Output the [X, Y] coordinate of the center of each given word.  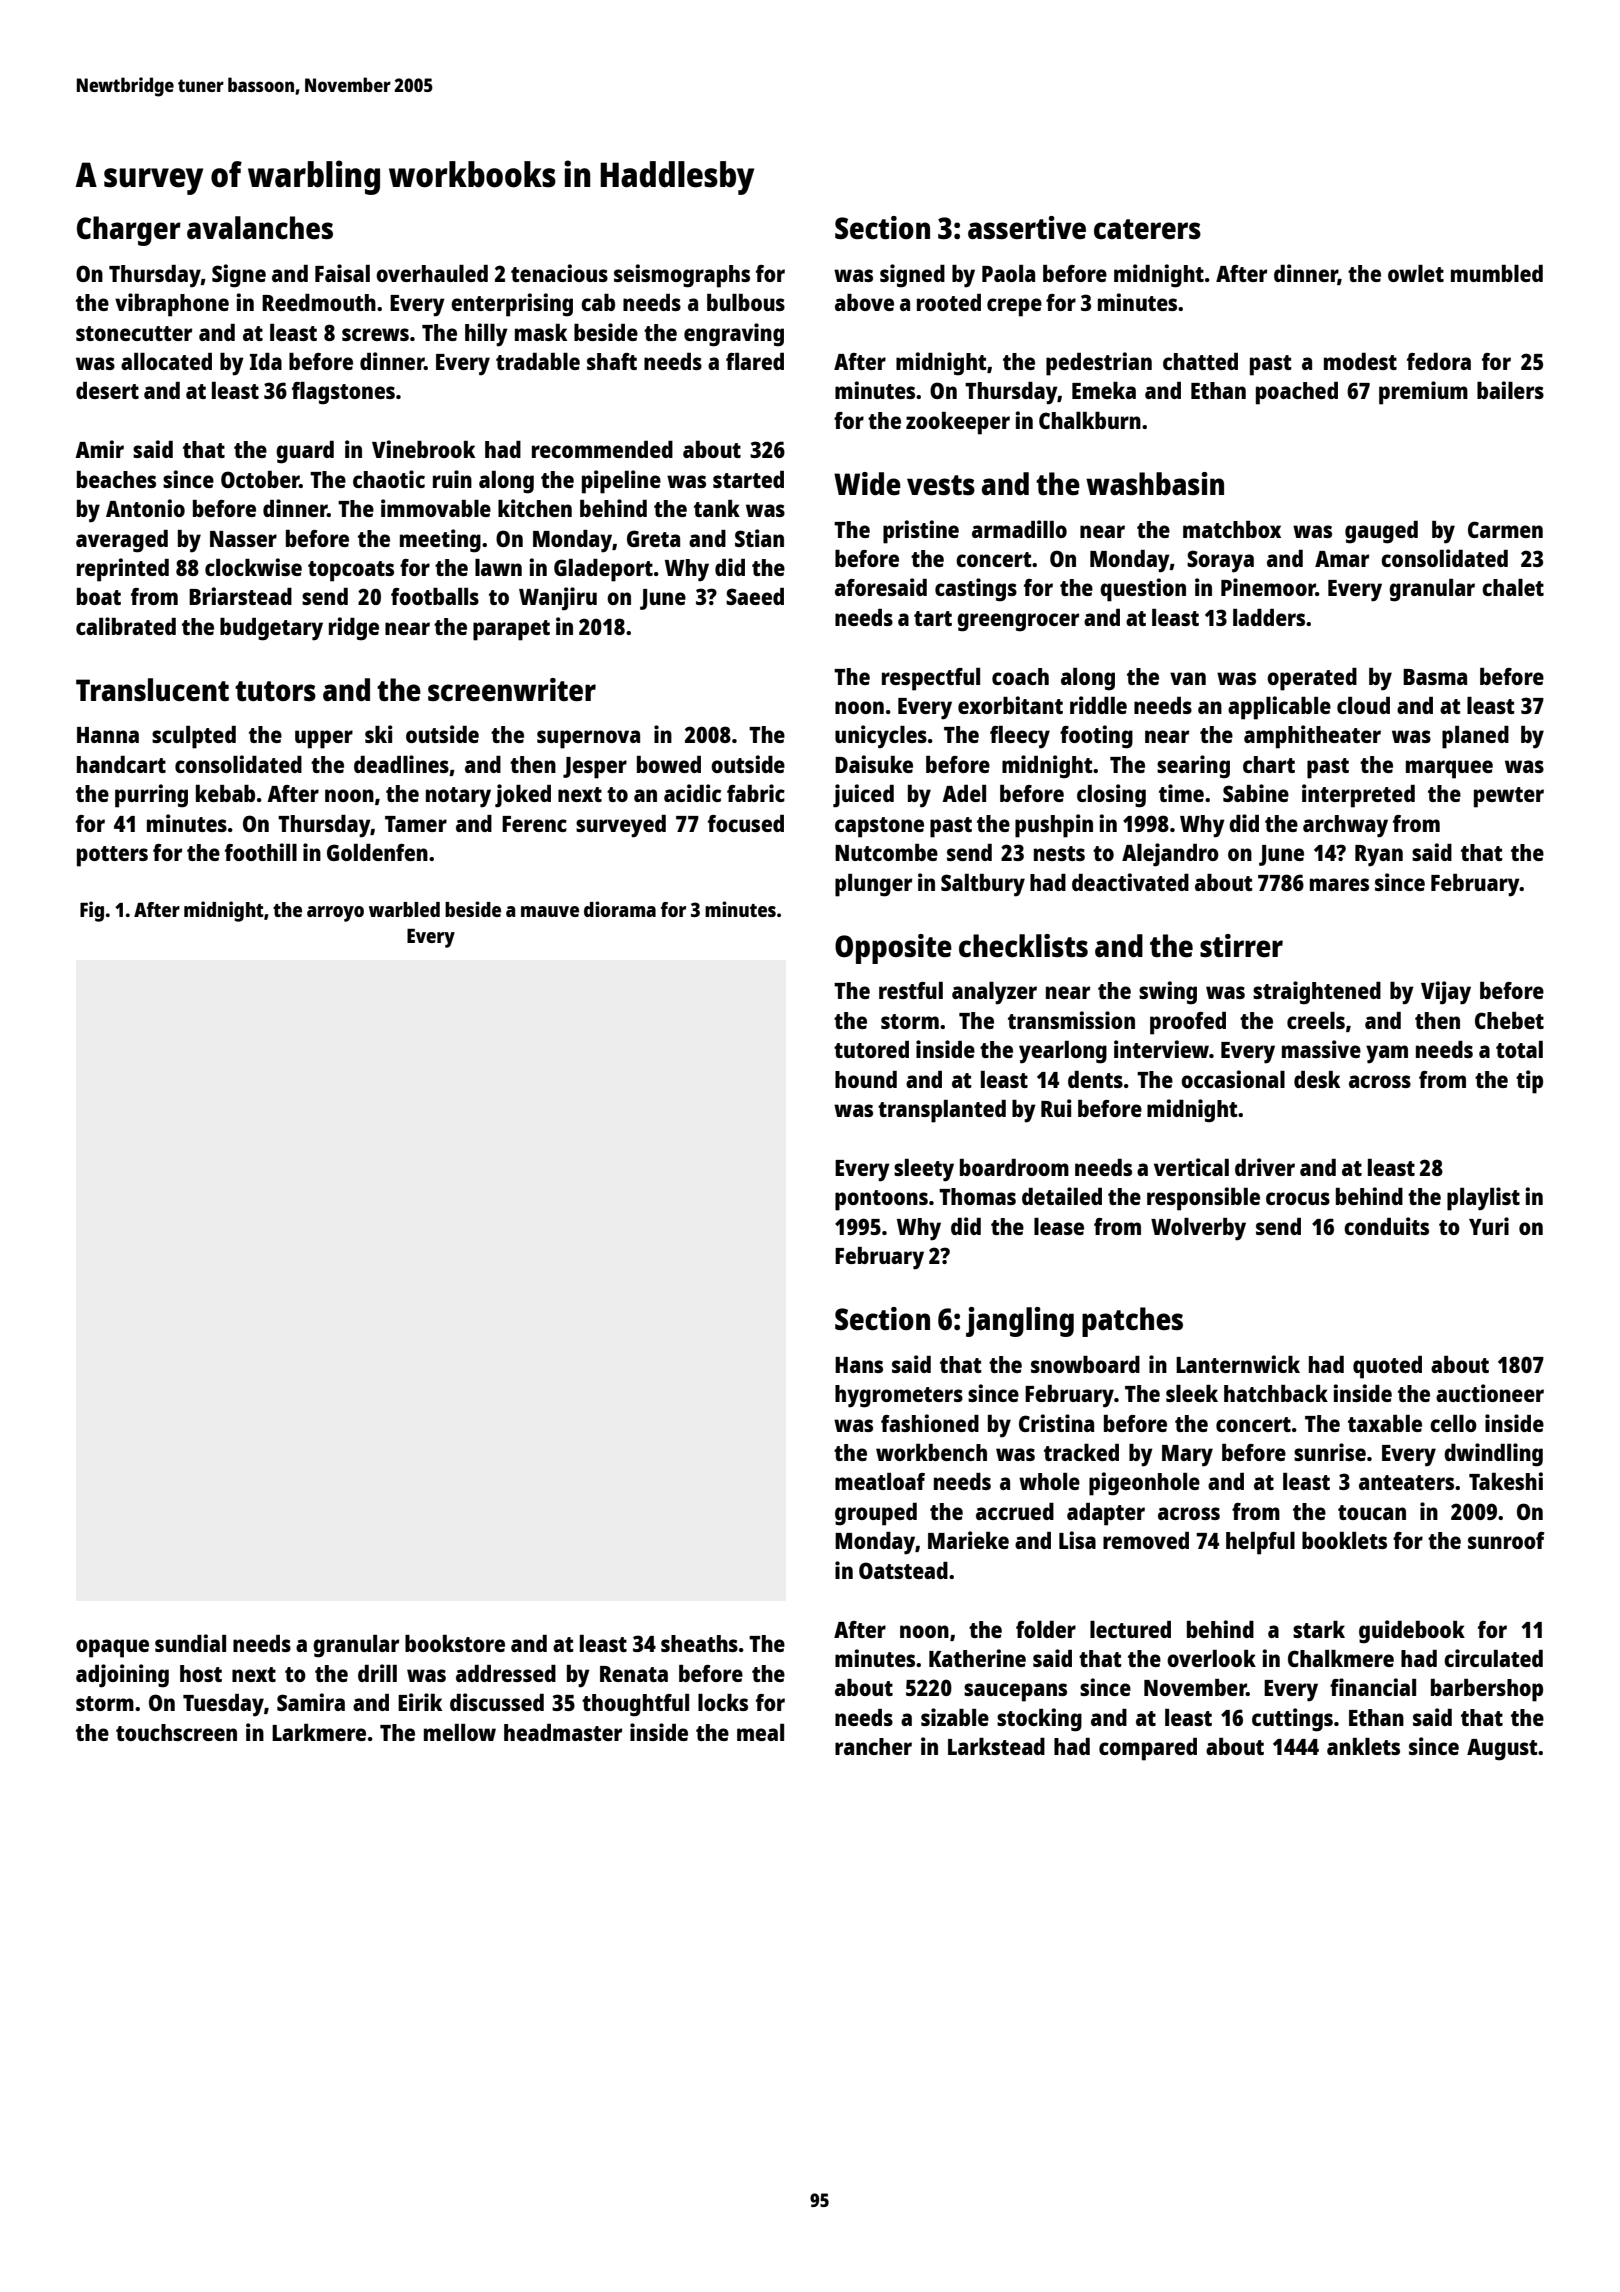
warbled [404, 909]
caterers [1147, 229]
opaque [112, 1648]
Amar [1342, 559]
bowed [669, 764]
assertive [1027, 228]
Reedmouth [319, 302]
